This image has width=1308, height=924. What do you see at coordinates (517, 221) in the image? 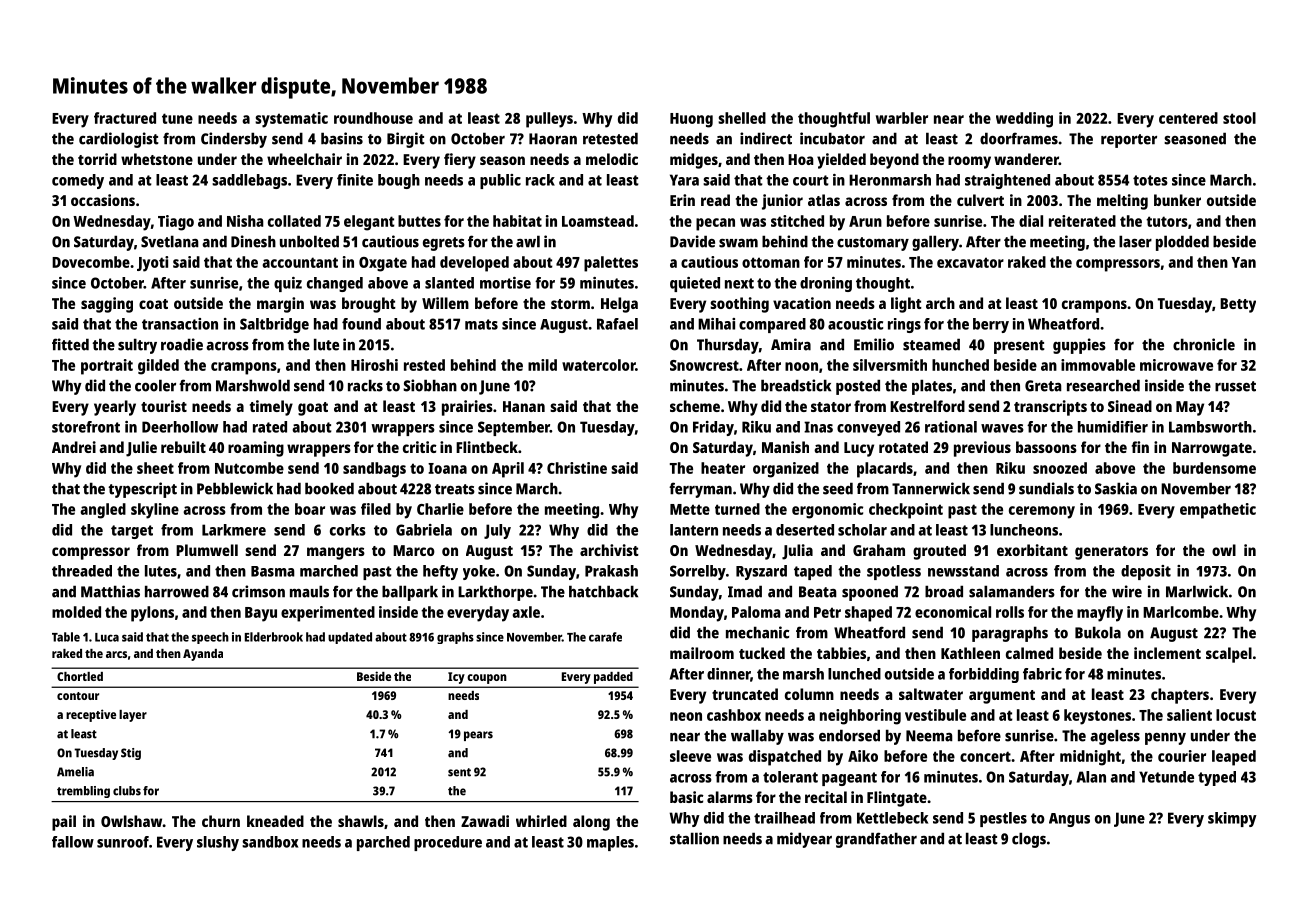
I see `habitat` at bounding box center [517, 221].
